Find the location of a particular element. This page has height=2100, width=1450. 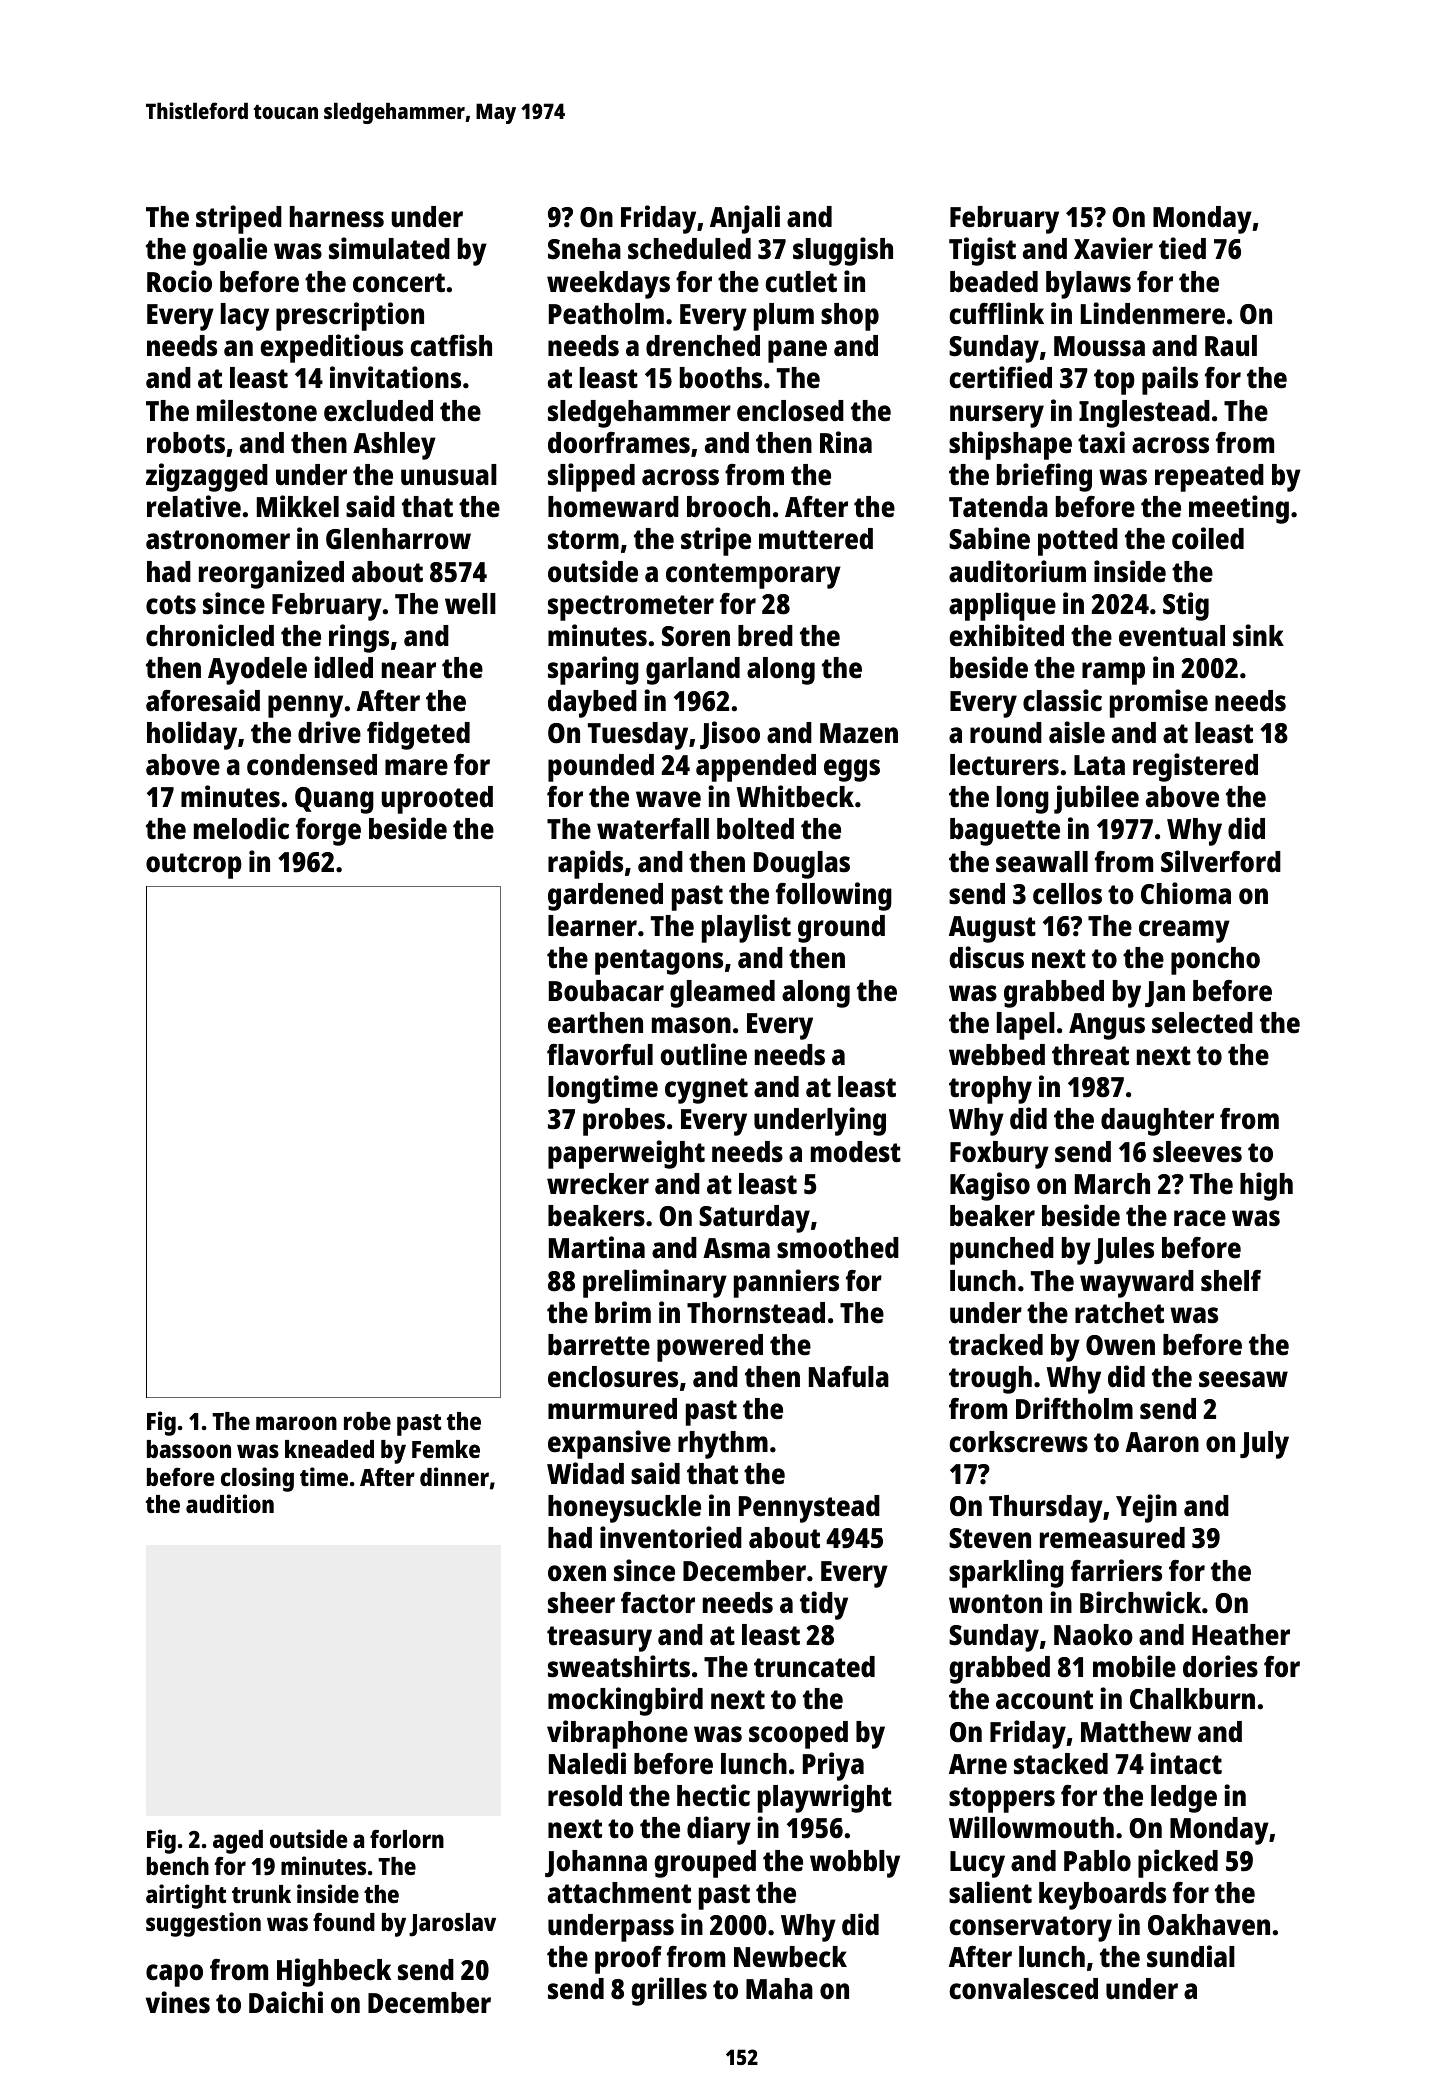

gardened is located at coordinates (605, 897).
